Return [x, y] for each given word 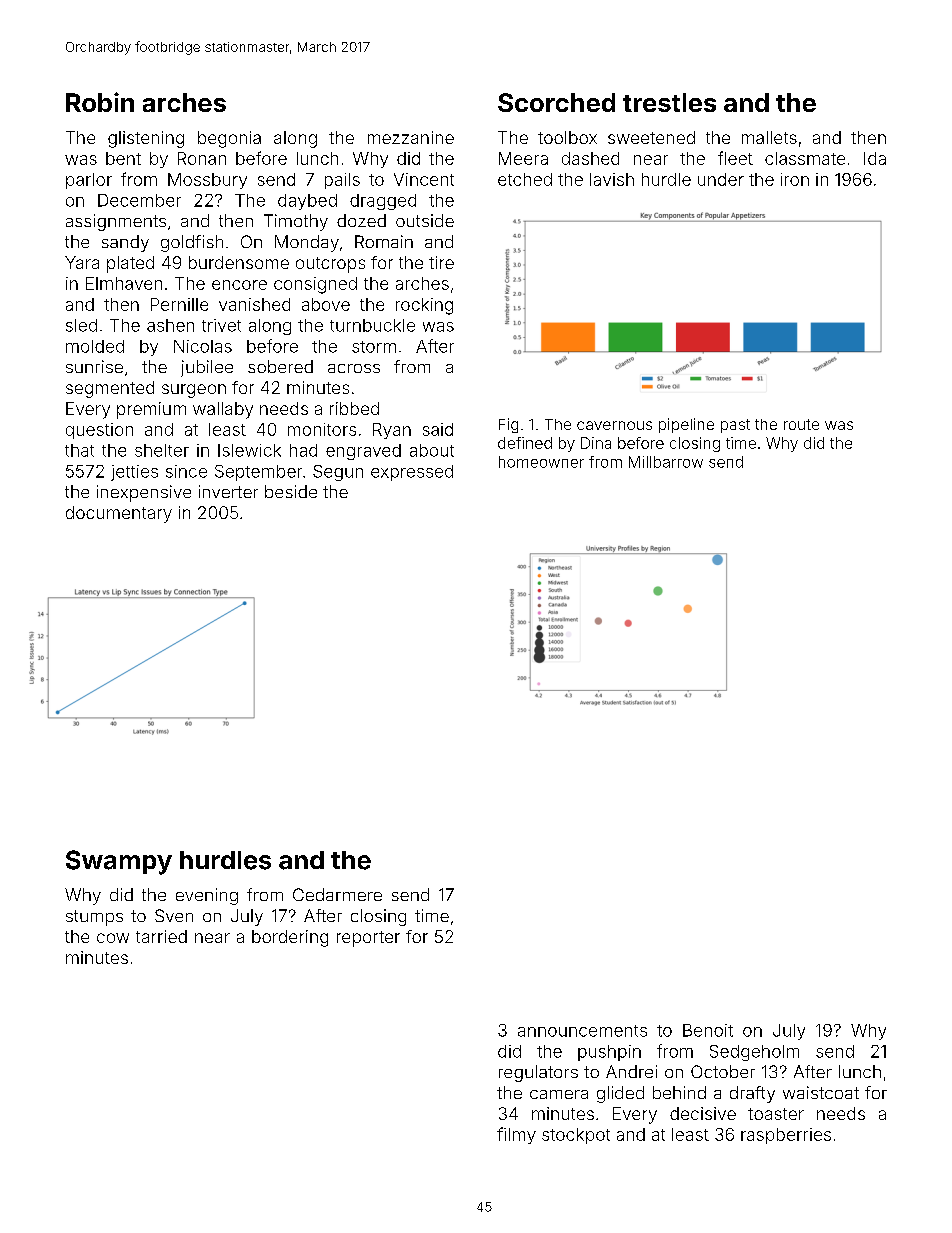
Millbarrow [666, 462]
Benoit [708, 1030]
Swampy [119, 862]
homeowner [541, 462]
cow [113, 938]
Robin [100, 102]
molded [95, 346]
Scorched [556, 102]
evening [207, 896]
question [99, 431]
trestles [669, 102]
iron [795, 179]
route [801, 424]
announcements [582, 1031]
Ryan [392, 431]
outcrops [330, 265]
